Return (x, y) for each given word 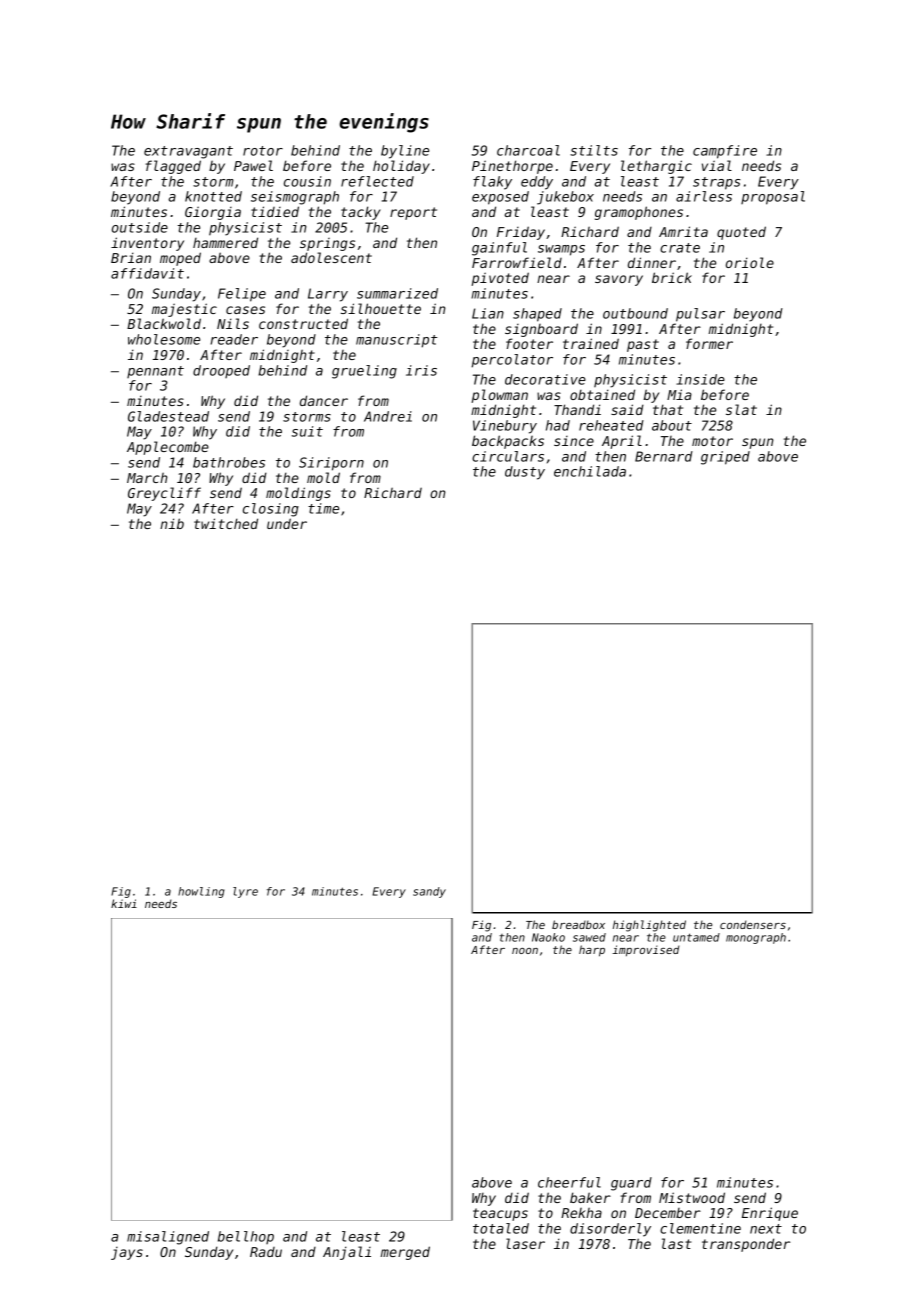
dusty (525, 473)
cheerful (569, 1182)
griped (725, 458)
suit (307, 431)
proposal (773, 198)
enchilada (590, 471)
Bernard (664, 456)
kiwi (124, 903)
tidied (275, 211)
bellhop (246, 1237)
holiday (401, 167)
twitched (226, 523)
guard (631, 1184)
